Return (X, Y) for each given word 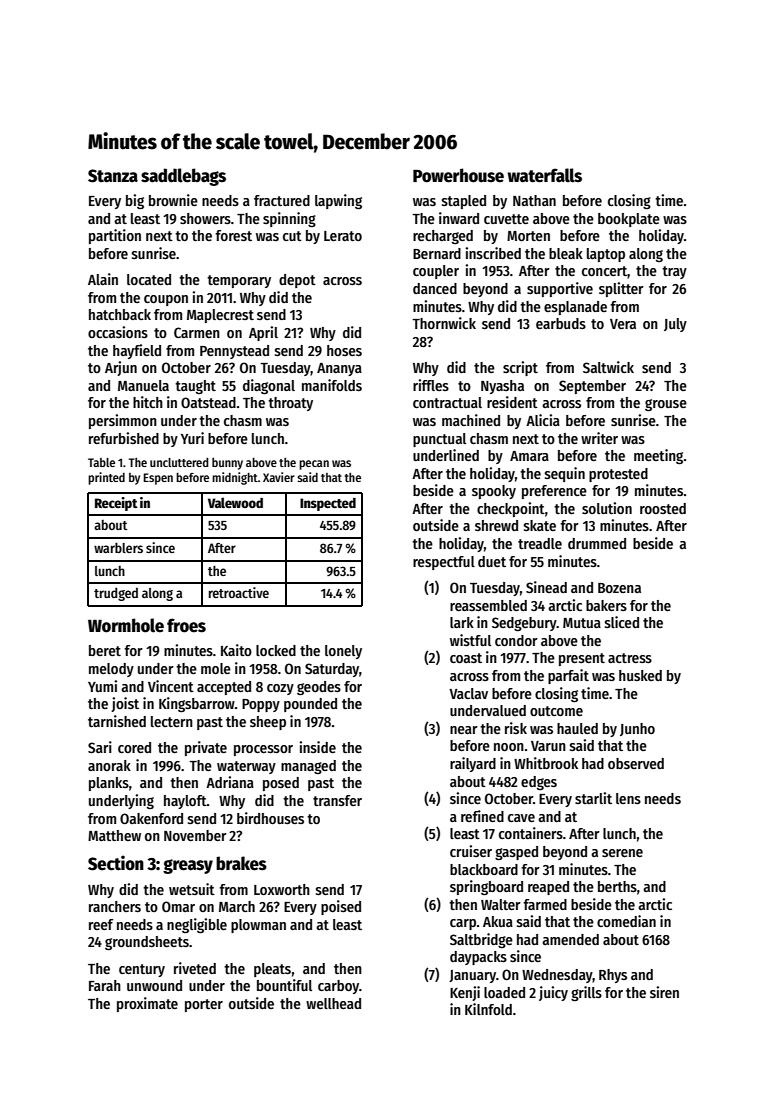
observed (636, 763)
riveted (195, 968)
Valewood (235, 502)
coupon (166, 300)
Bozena (619, 588)
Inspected (328, 504)
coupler (436, 272)
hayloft (185, 802)
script (520, 368)
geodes (319, 688)
